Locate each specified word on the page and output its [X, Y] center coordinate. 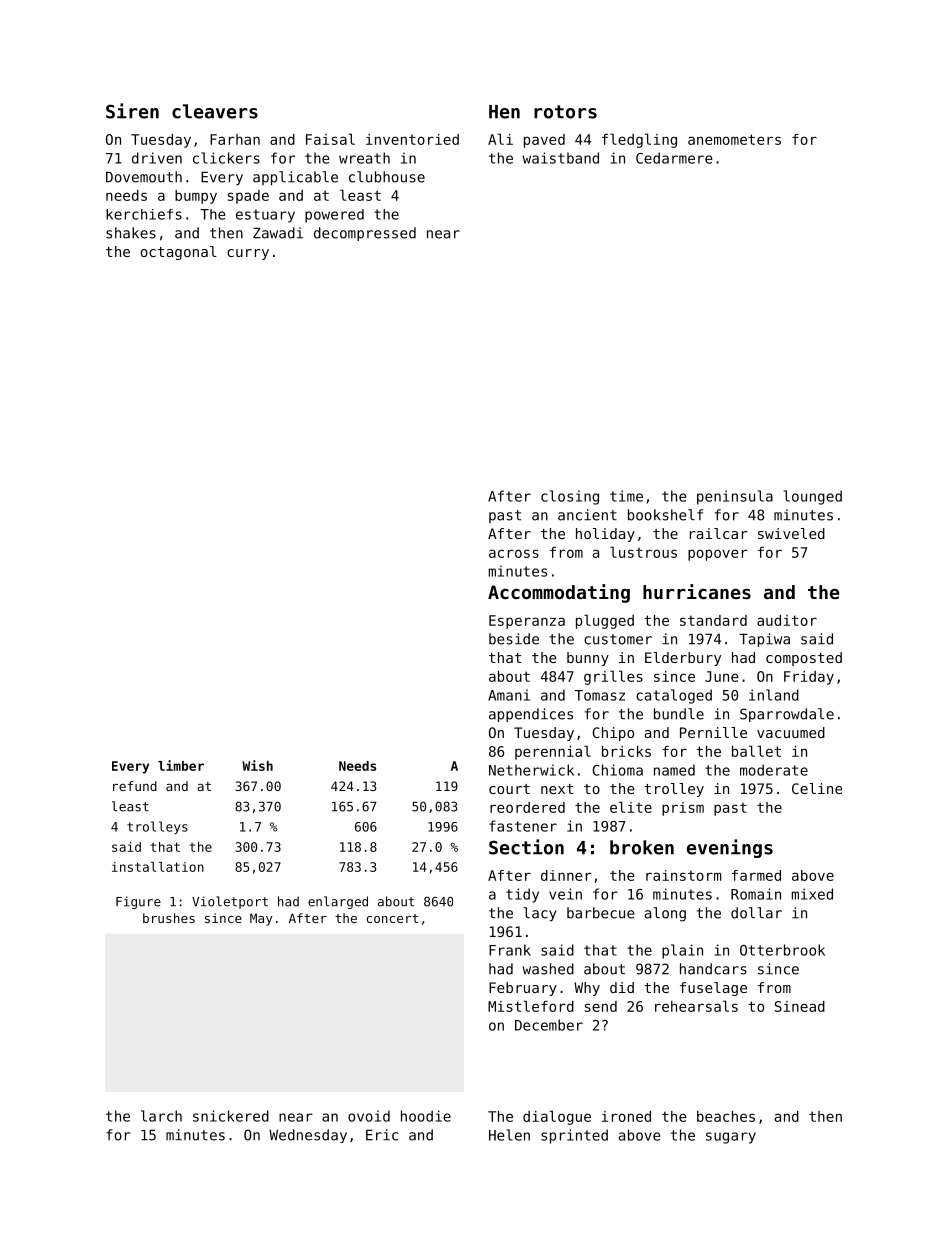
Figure [138, 902]
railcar [718, 533]
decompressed [365, 234]
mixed [812, 894]
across [514, 553]
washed [548, 969]
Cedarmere [674, 158]
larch [161, 1116]
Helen [509, 1135]
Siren [132, 111]
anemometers [734, 139]
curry [248, 254]
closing [570, 497]
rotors [565, 112]
